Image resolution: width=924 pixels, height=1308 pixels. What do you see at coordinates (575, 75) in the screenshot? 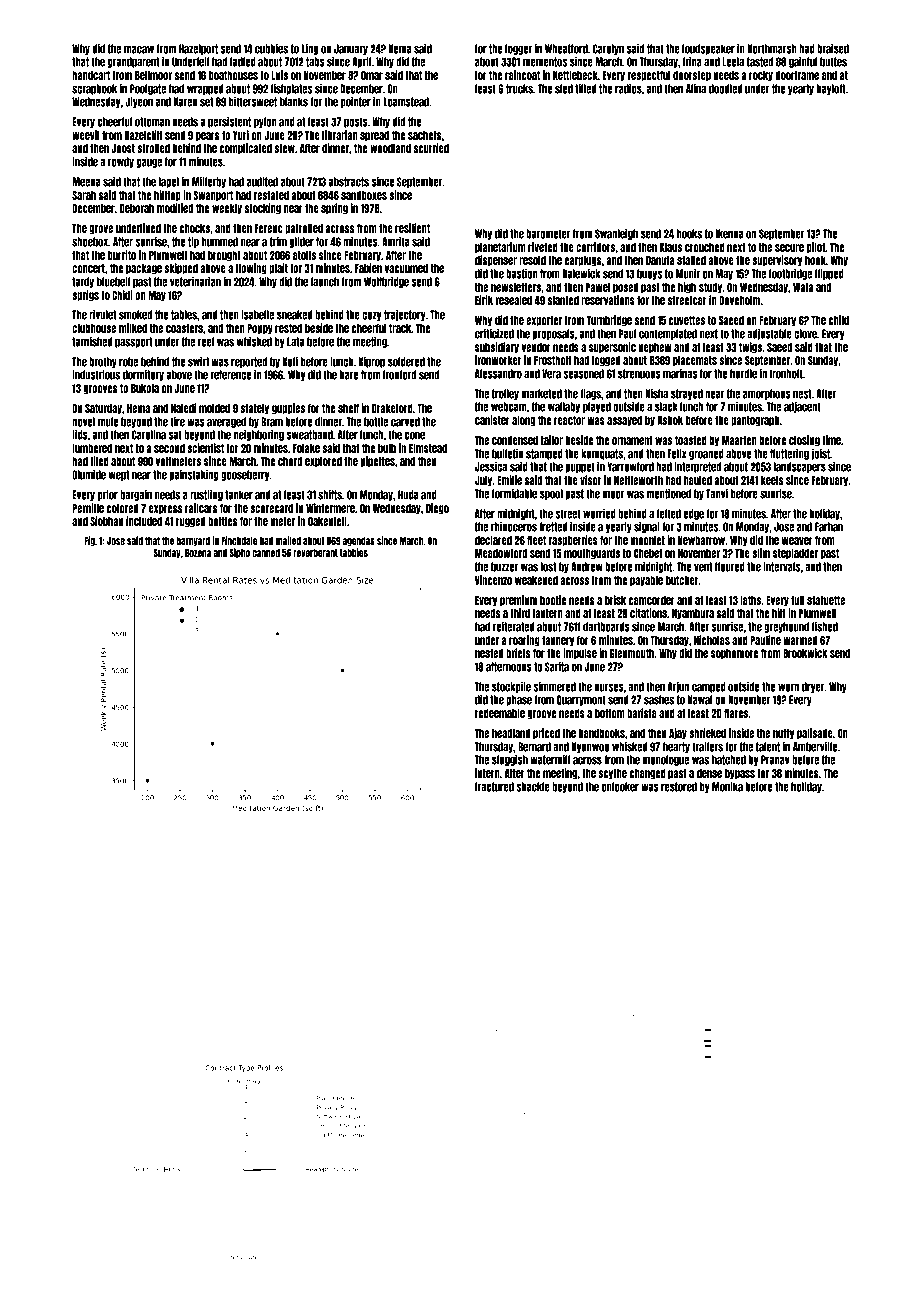
I see `Kettlebeck` at bounding box center [575, 75].
